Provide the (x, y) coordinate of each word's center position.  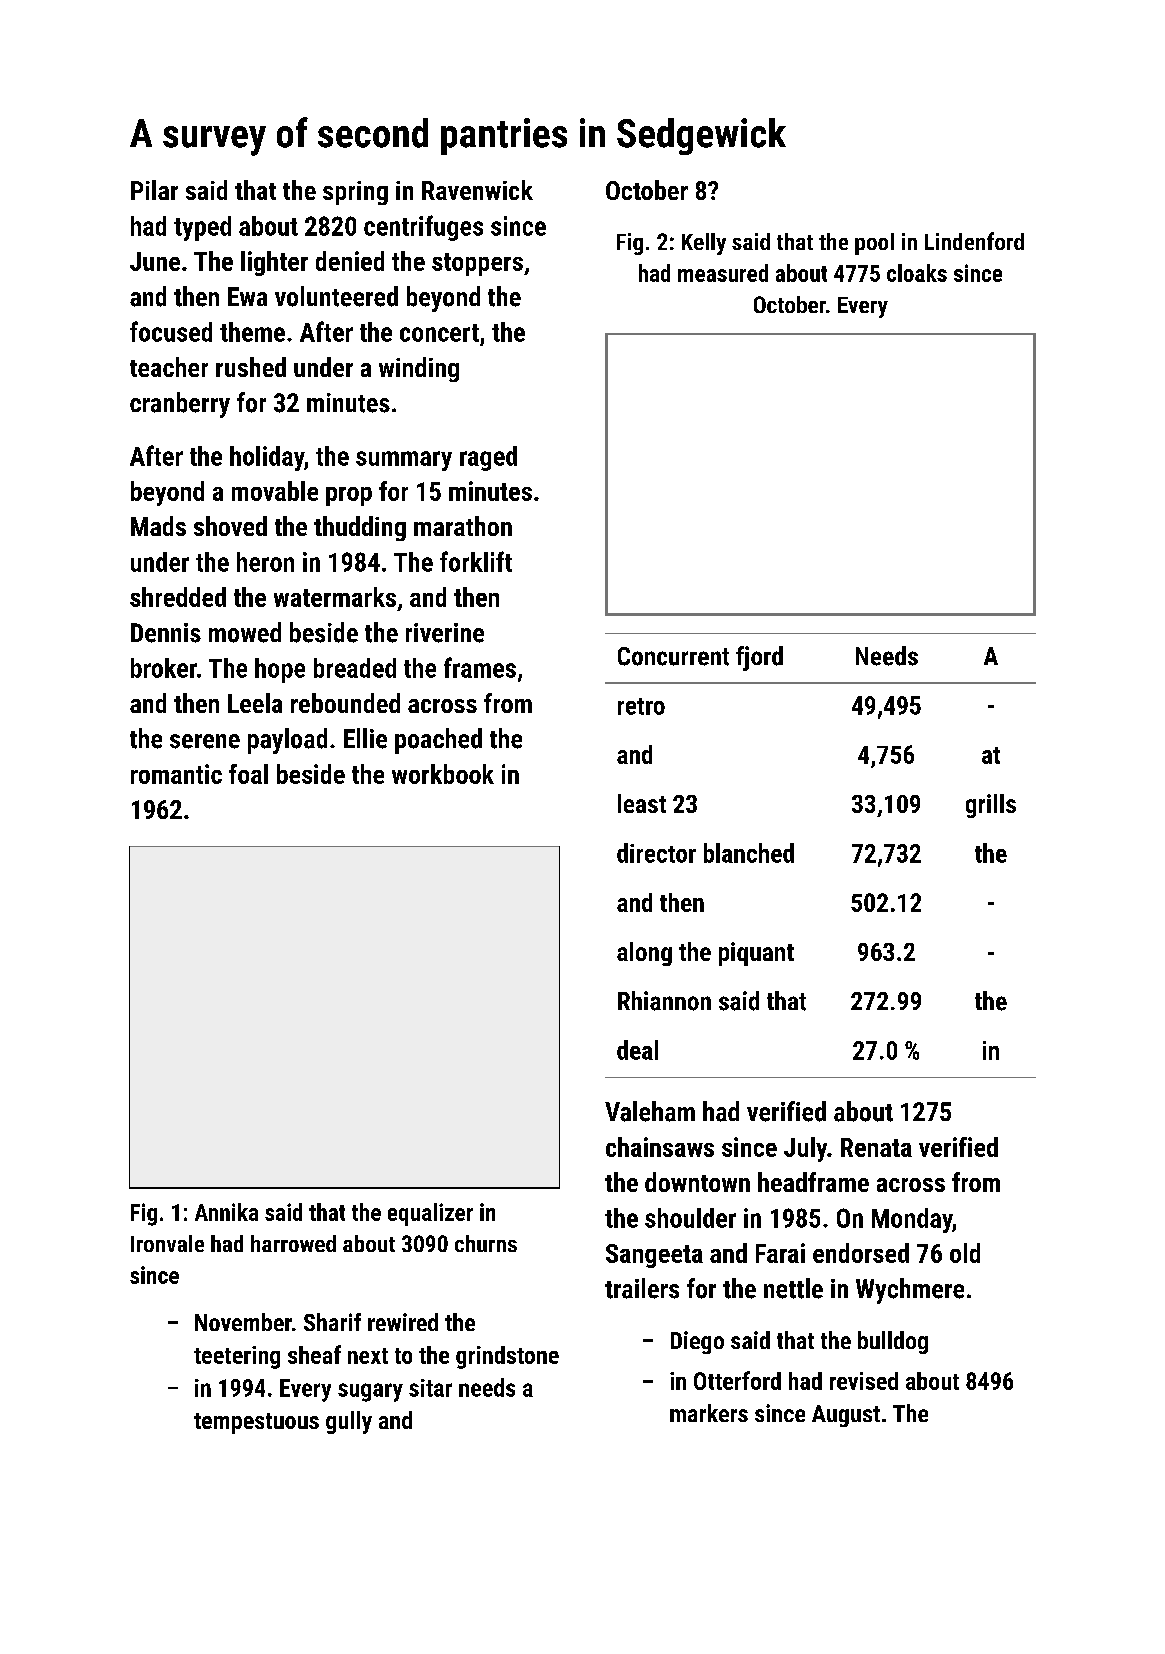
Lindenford (974, 241)
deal (637, 1050)
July (805, 1149)
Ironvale (167, 1243)
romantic (176, 774)
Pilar (154, 190)
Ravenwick (477, 190)
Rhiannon (664, 1001)
